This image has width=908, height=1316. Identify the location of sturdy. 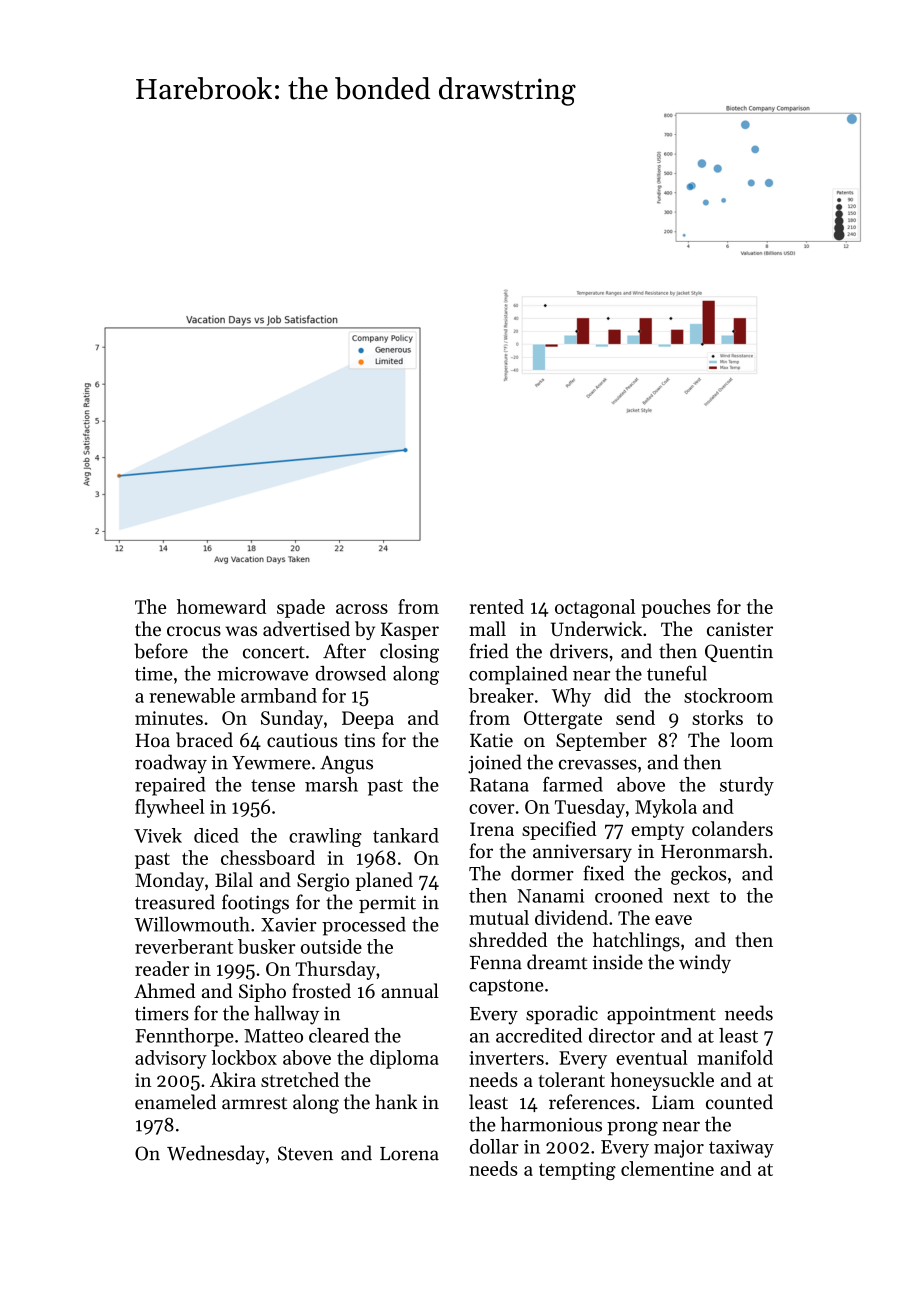
(747, 786).
